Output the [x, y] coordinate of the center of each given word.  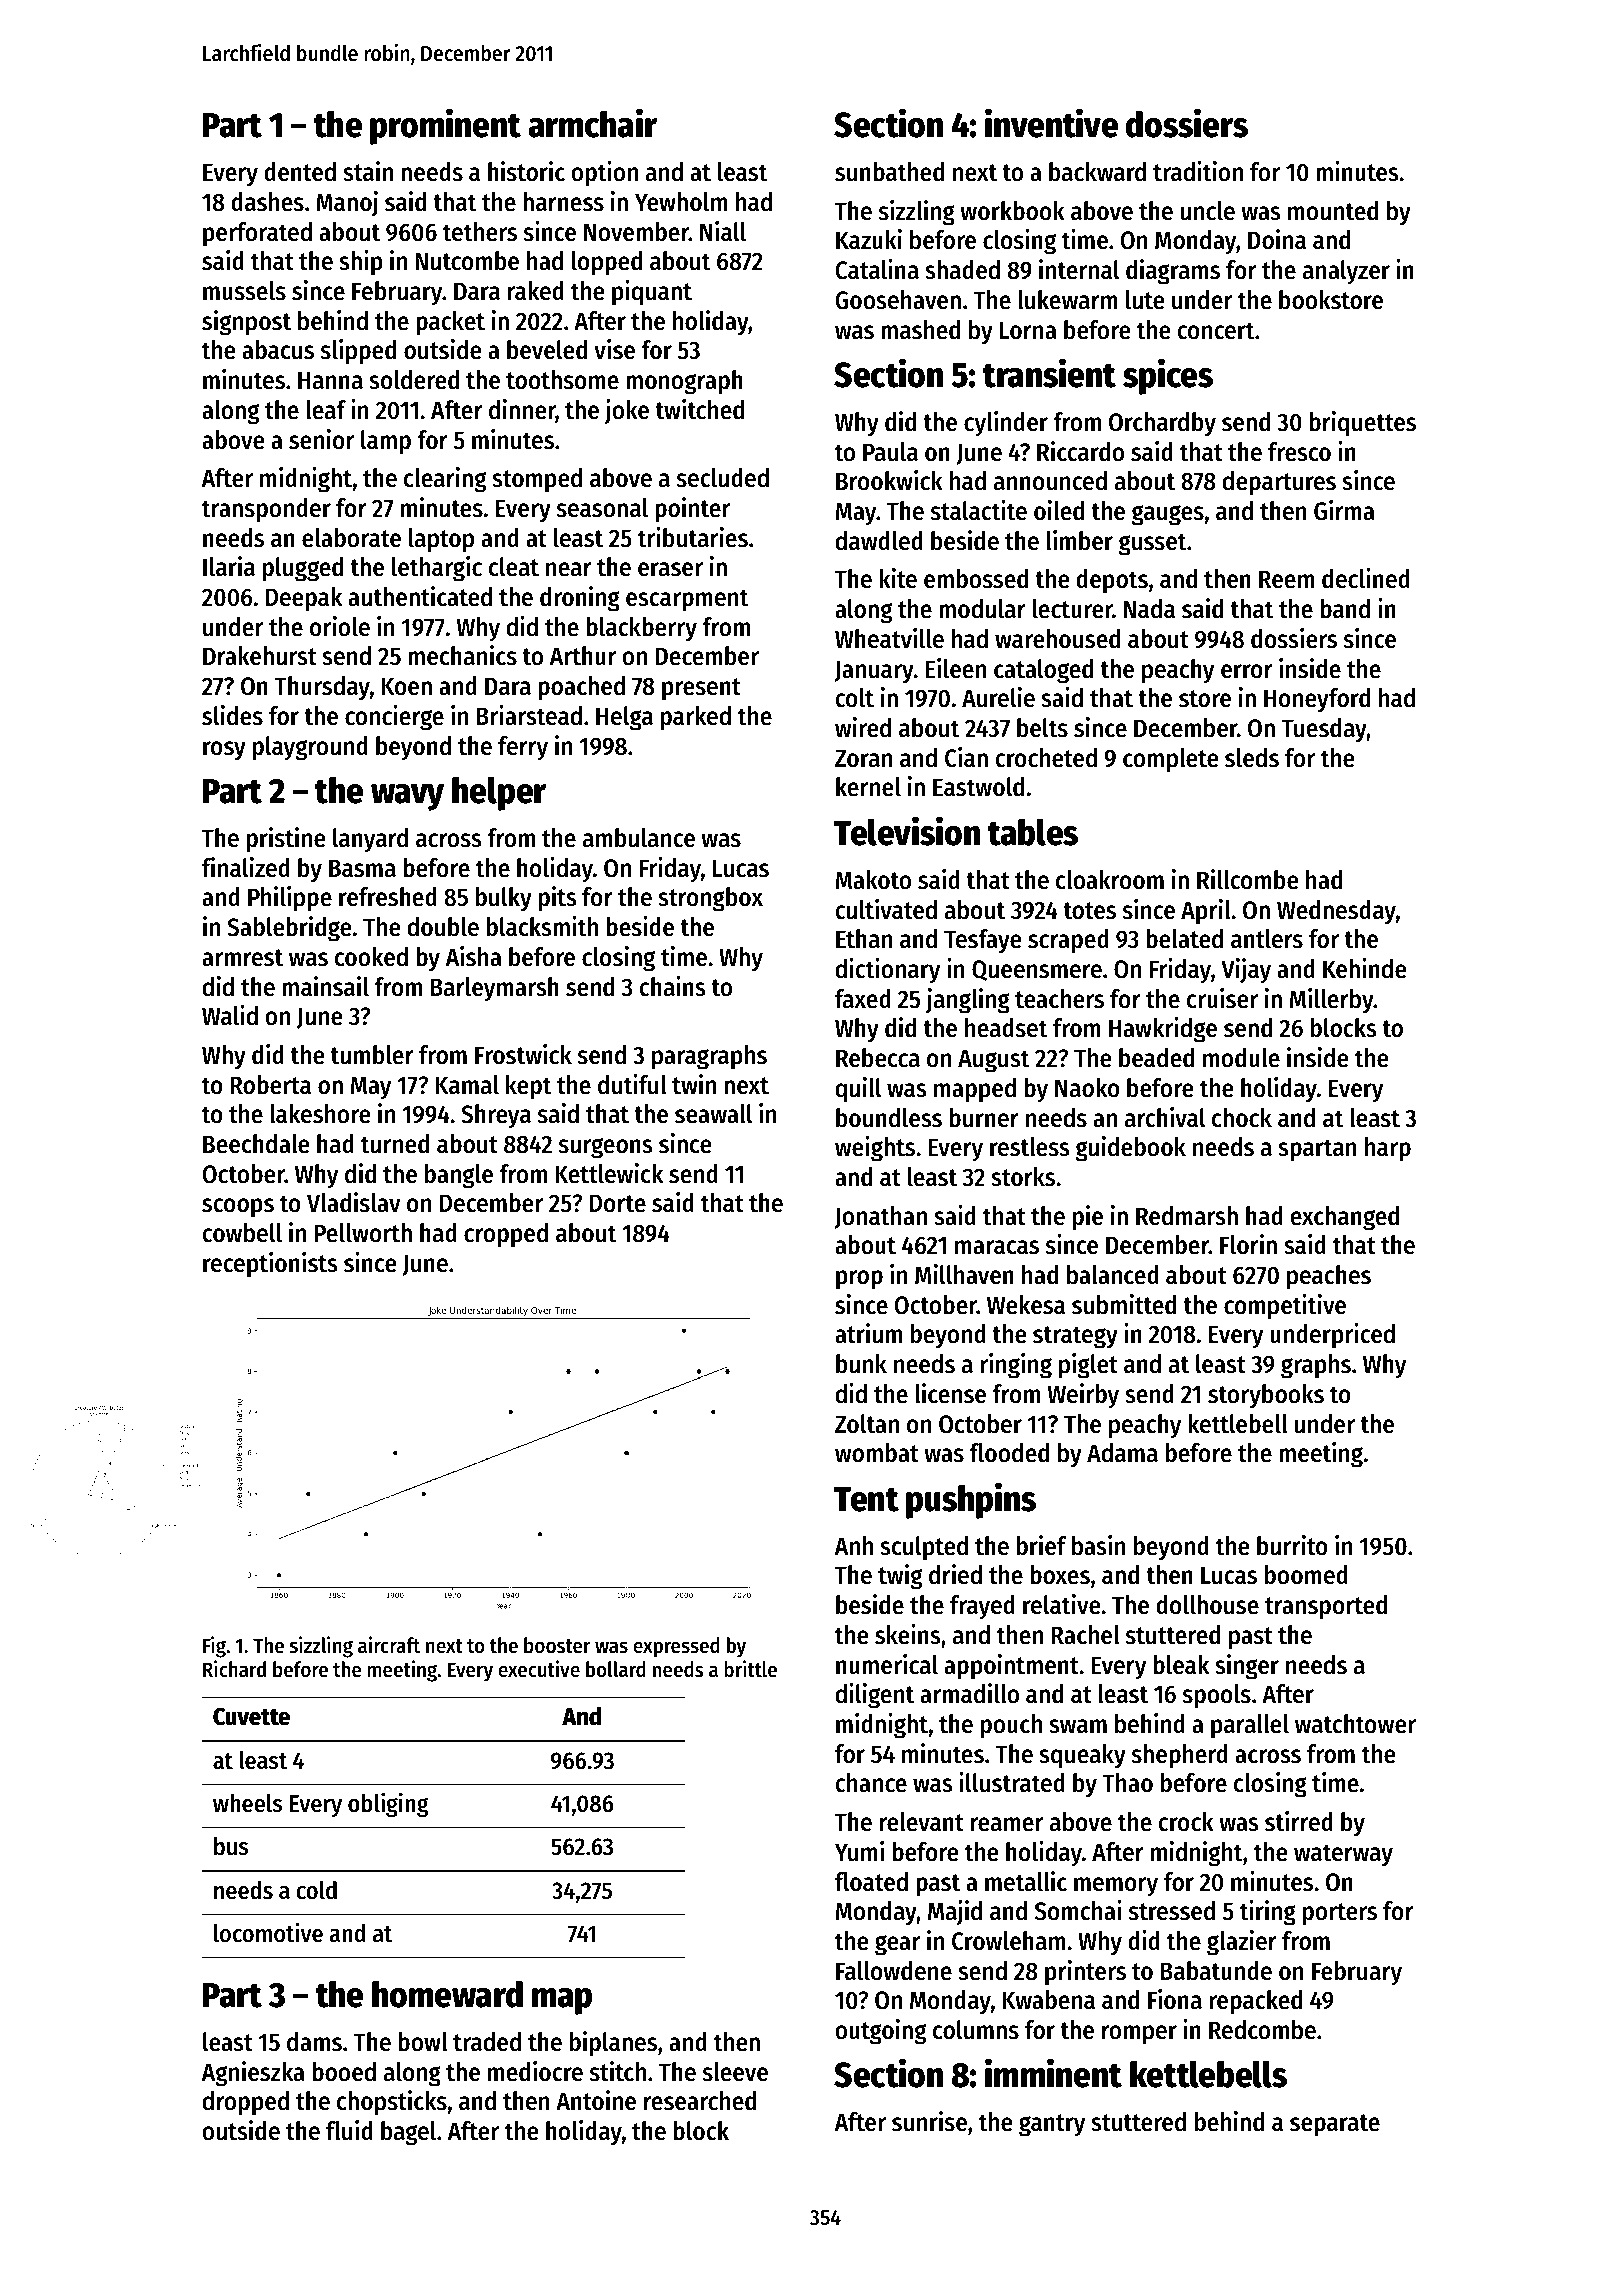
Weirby [1083, 1396]
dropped [246, 2103]
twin [694, 1084]
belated [1184, 939]
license [950, 1393]
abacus [278, 350]
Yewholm [681, 202]
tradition [1198, 171]
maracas [997, 1247]
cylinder [1006, 424]
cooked [371, 957]
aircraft [389, 1645]
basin [1098, 1545]
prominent [445, 126]
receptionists [270, 1265]
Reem [1287, 579]
